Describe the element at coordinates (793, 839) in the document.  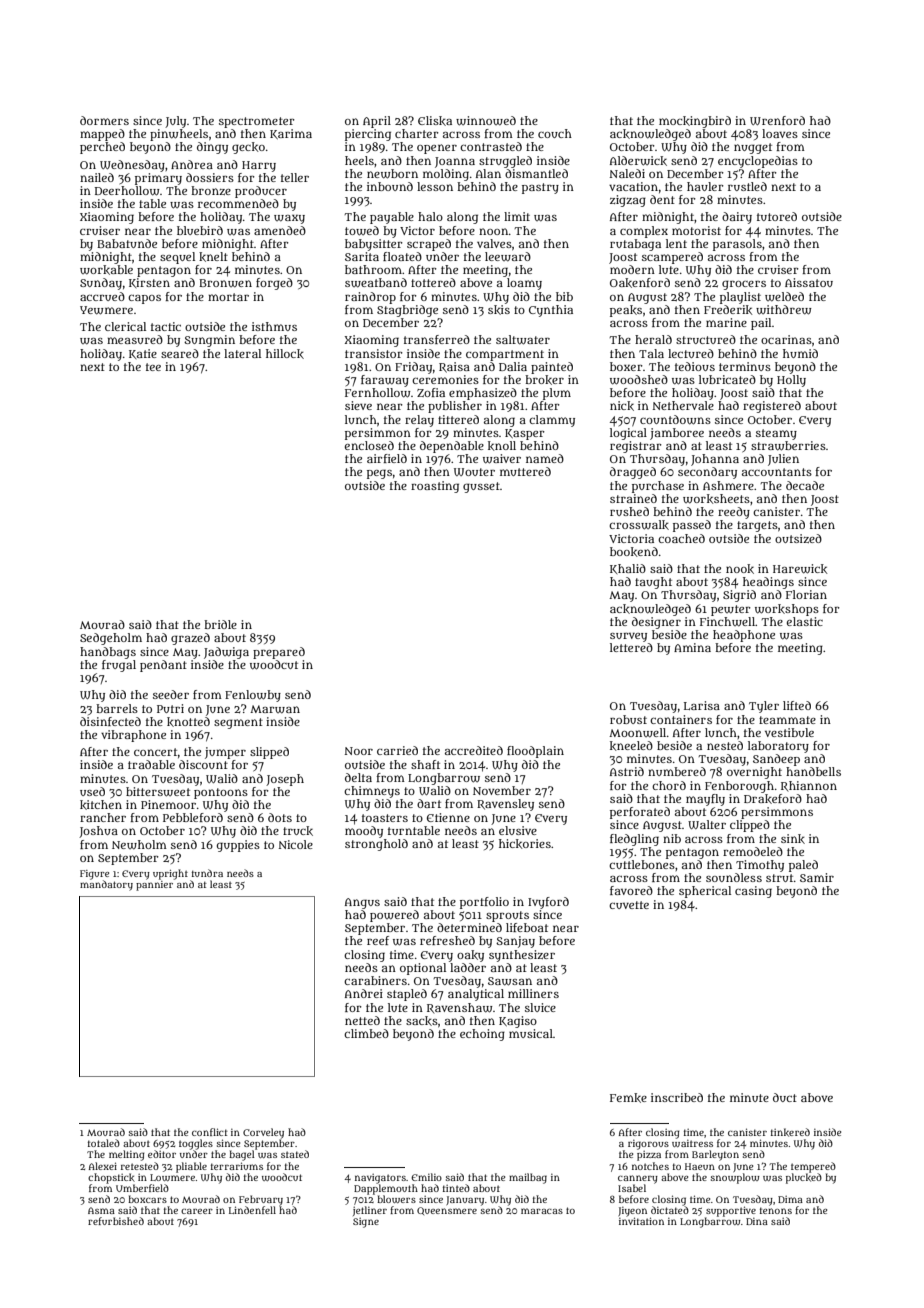
I see `sink` at that location.
